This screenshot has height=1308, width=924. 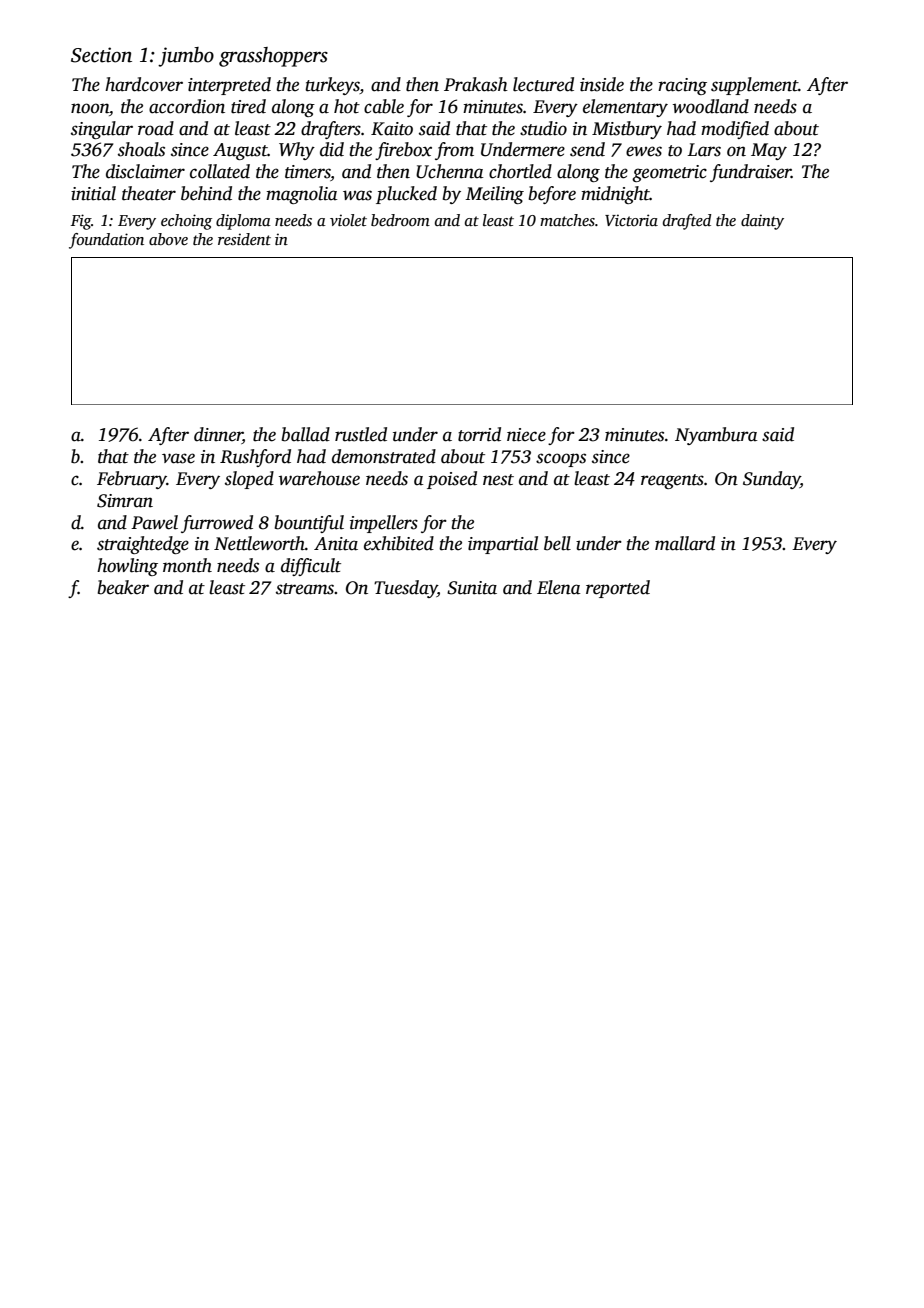 I want to click on Nettleworth, so click(x=259, y=543).
